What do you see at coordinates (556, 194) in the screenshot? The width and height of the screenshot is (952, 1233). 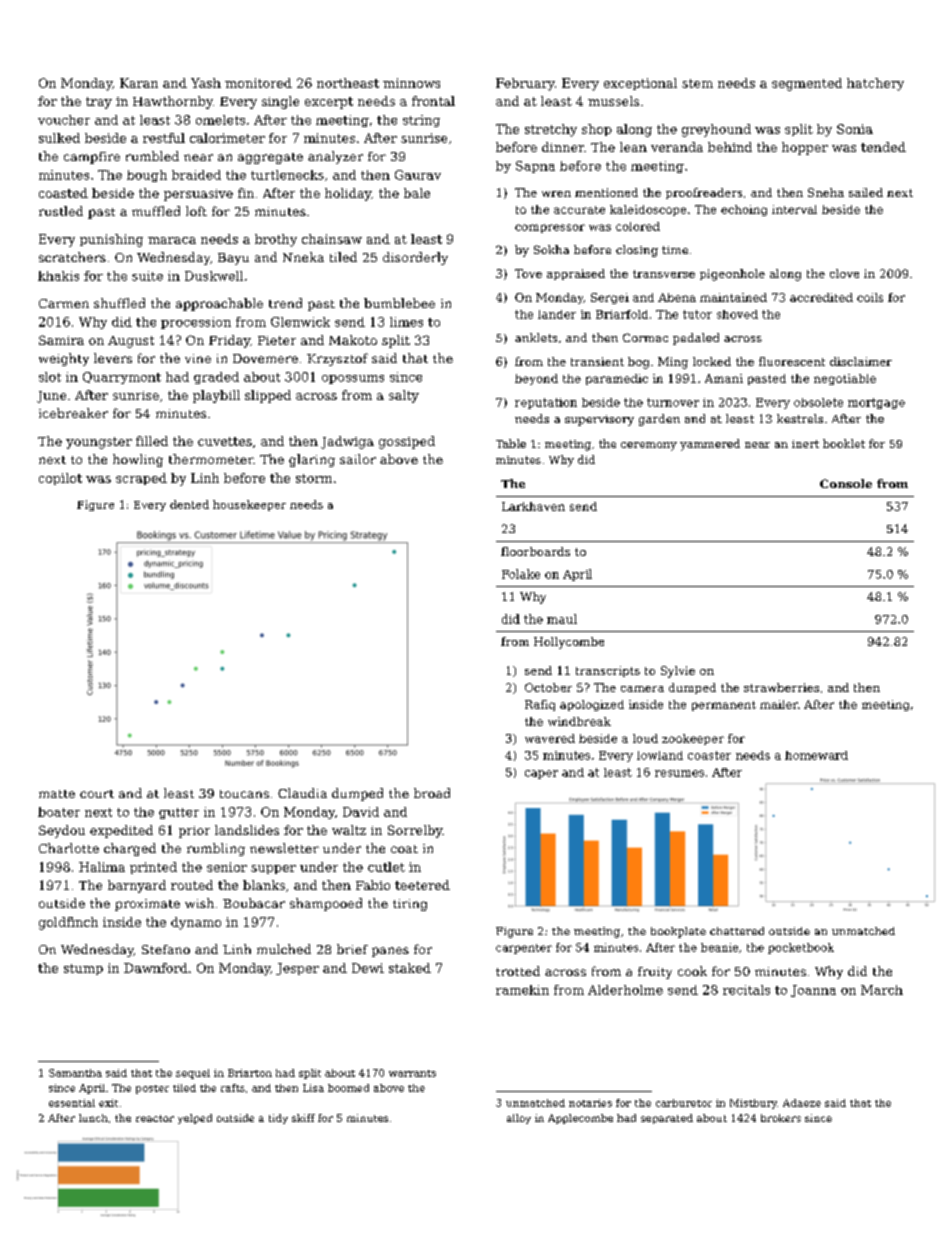 I see `wren` at bounding box center [556, 194].
